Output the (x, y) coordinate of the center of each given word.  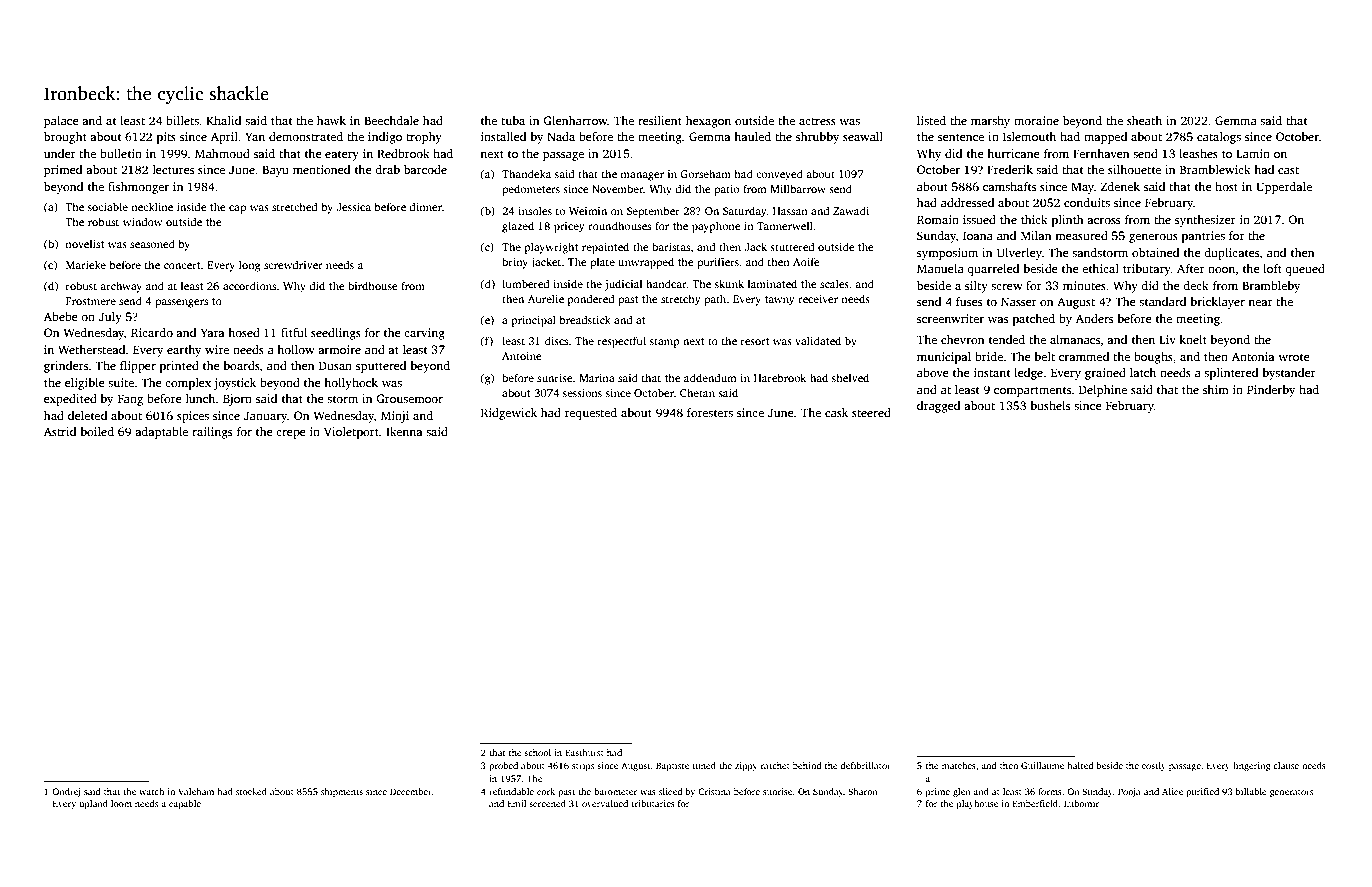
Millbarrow (798, 188)
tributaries (653, 803)
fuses (969, 301)
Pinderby (1271, 391)
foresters (710, 412)
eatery (342, 155)
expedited (70, 400)
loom (121, 803)
